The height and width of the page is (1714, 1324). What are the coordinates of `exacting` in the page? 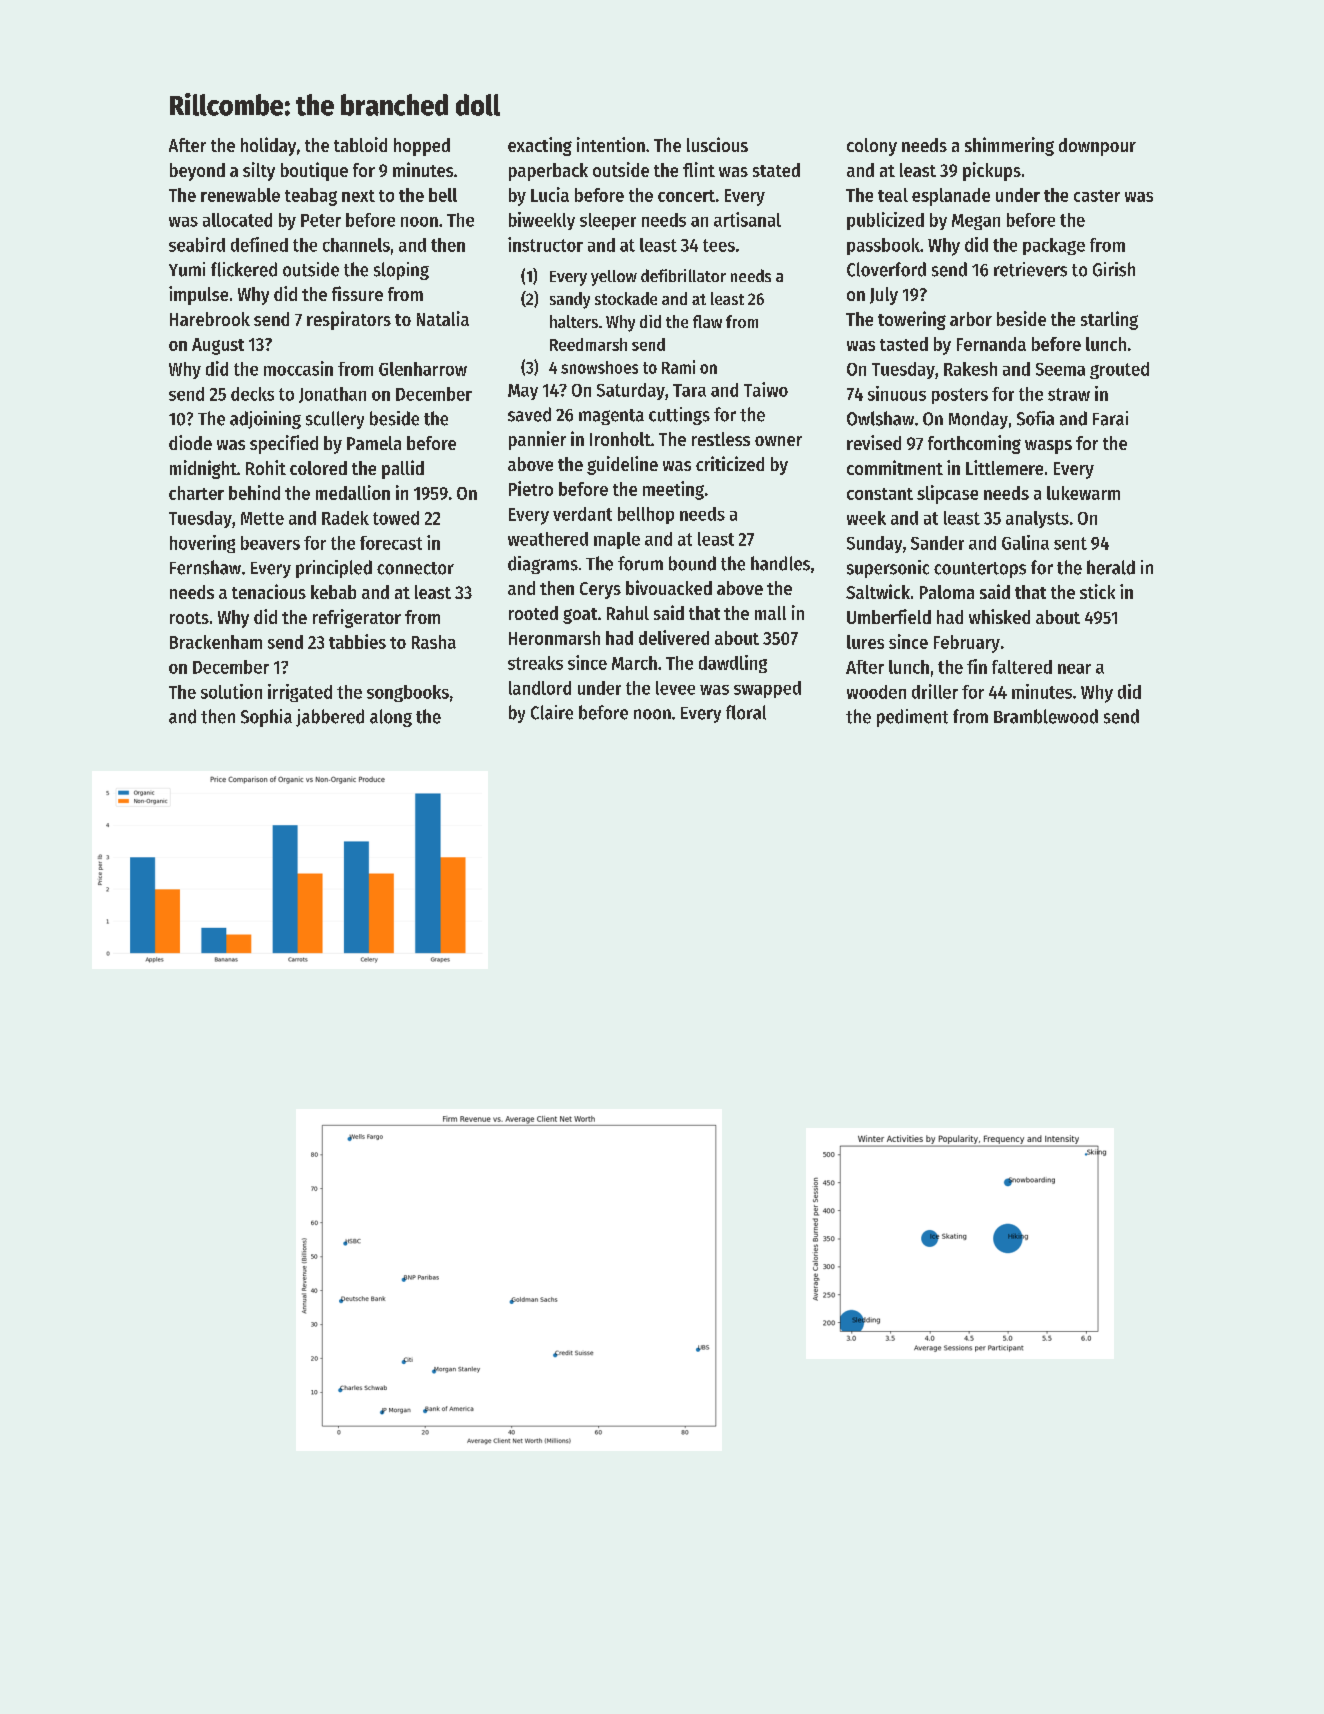 It's located at (540, 146).
